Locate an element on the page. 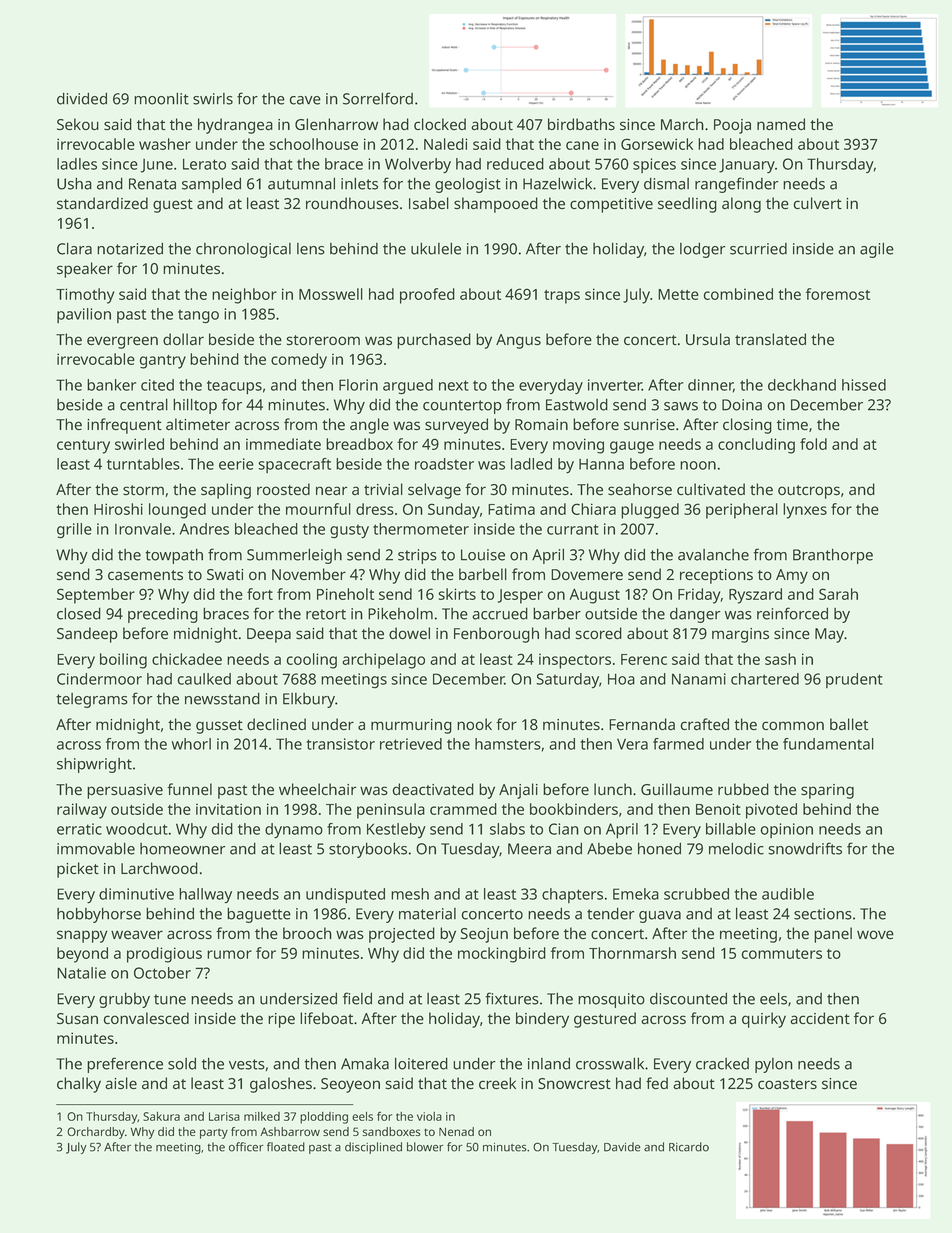 The height and width of the page is (1233, 952). Eastwold is located at coordinates (577, 404).
